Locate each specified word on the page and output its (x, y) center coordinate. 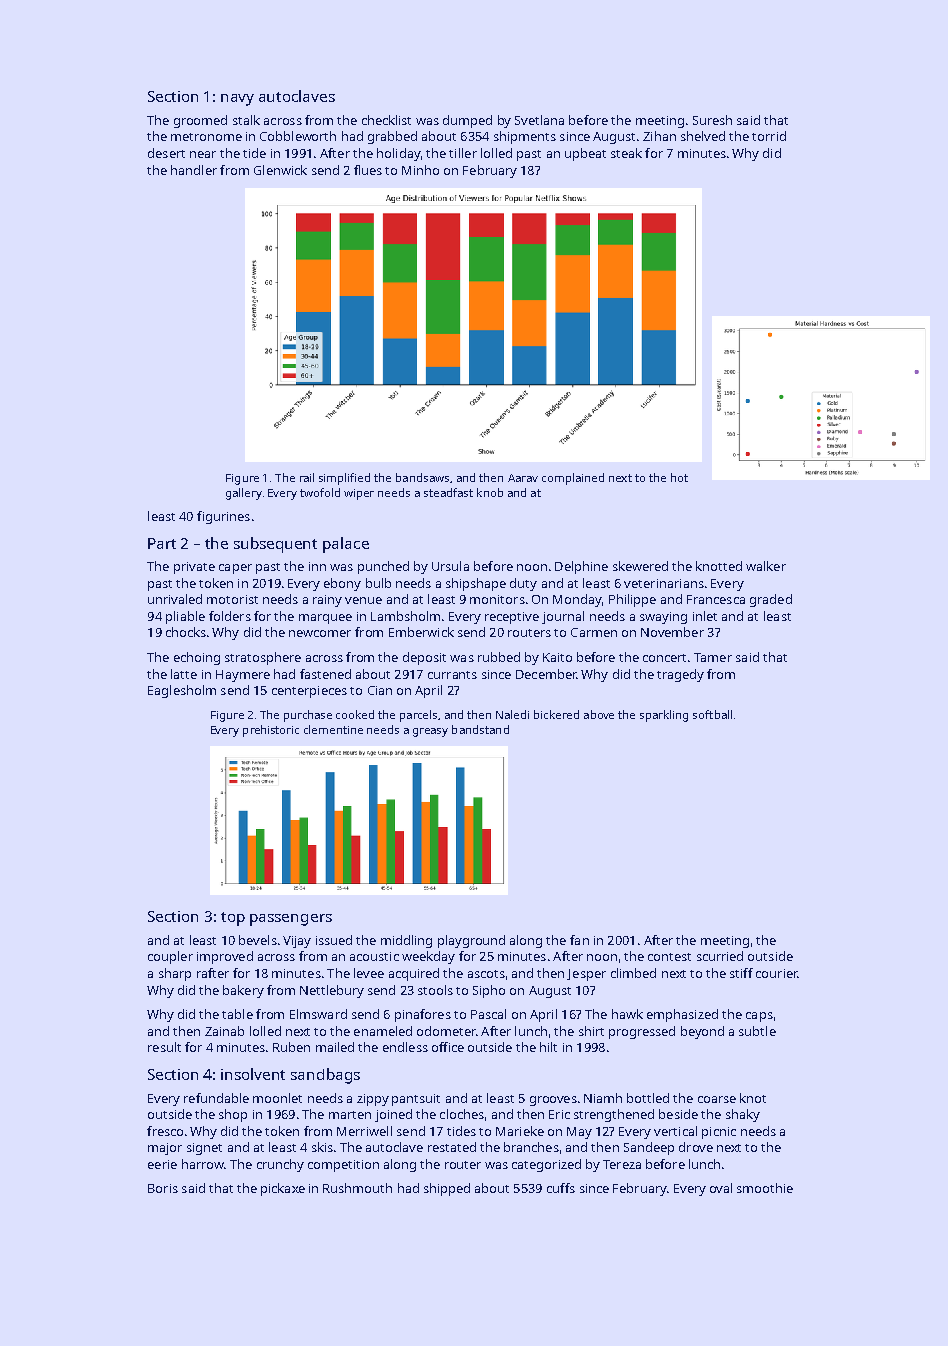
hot (679, 477)
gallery (244, 494)
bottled (648, 1098)
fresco (165, 1131)
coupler (170, 957)
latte (184, 674)
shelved (703, 136)
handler (194, 170)
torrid (769, 136)
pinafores (423, 1015)
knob (490, 492)
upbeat (585, 154)
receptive (512, 618)
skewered (640, 566)
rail (307, 477)
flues (368, 170)
